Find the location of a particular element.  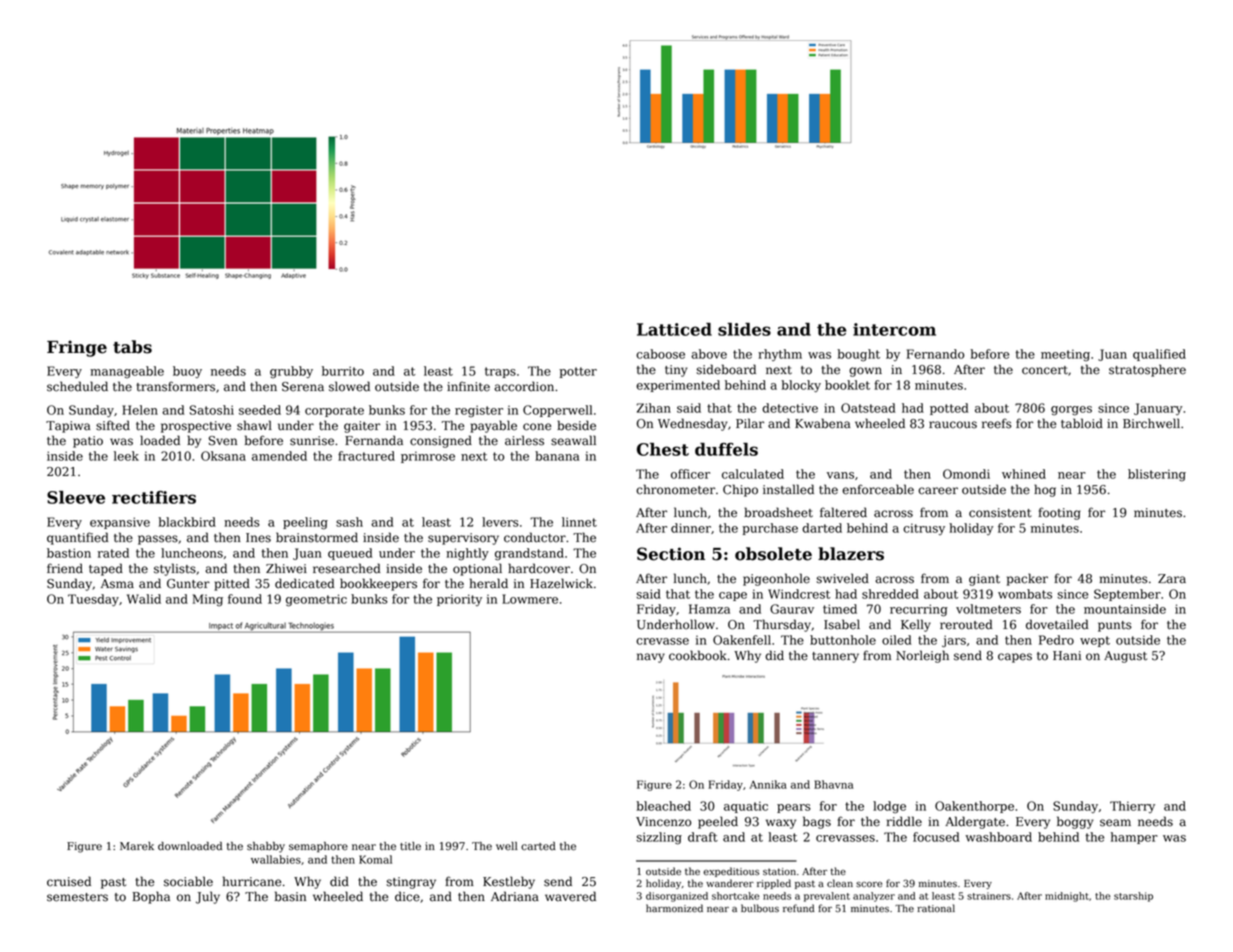

Latticed is located at coordinates (674, 329).
